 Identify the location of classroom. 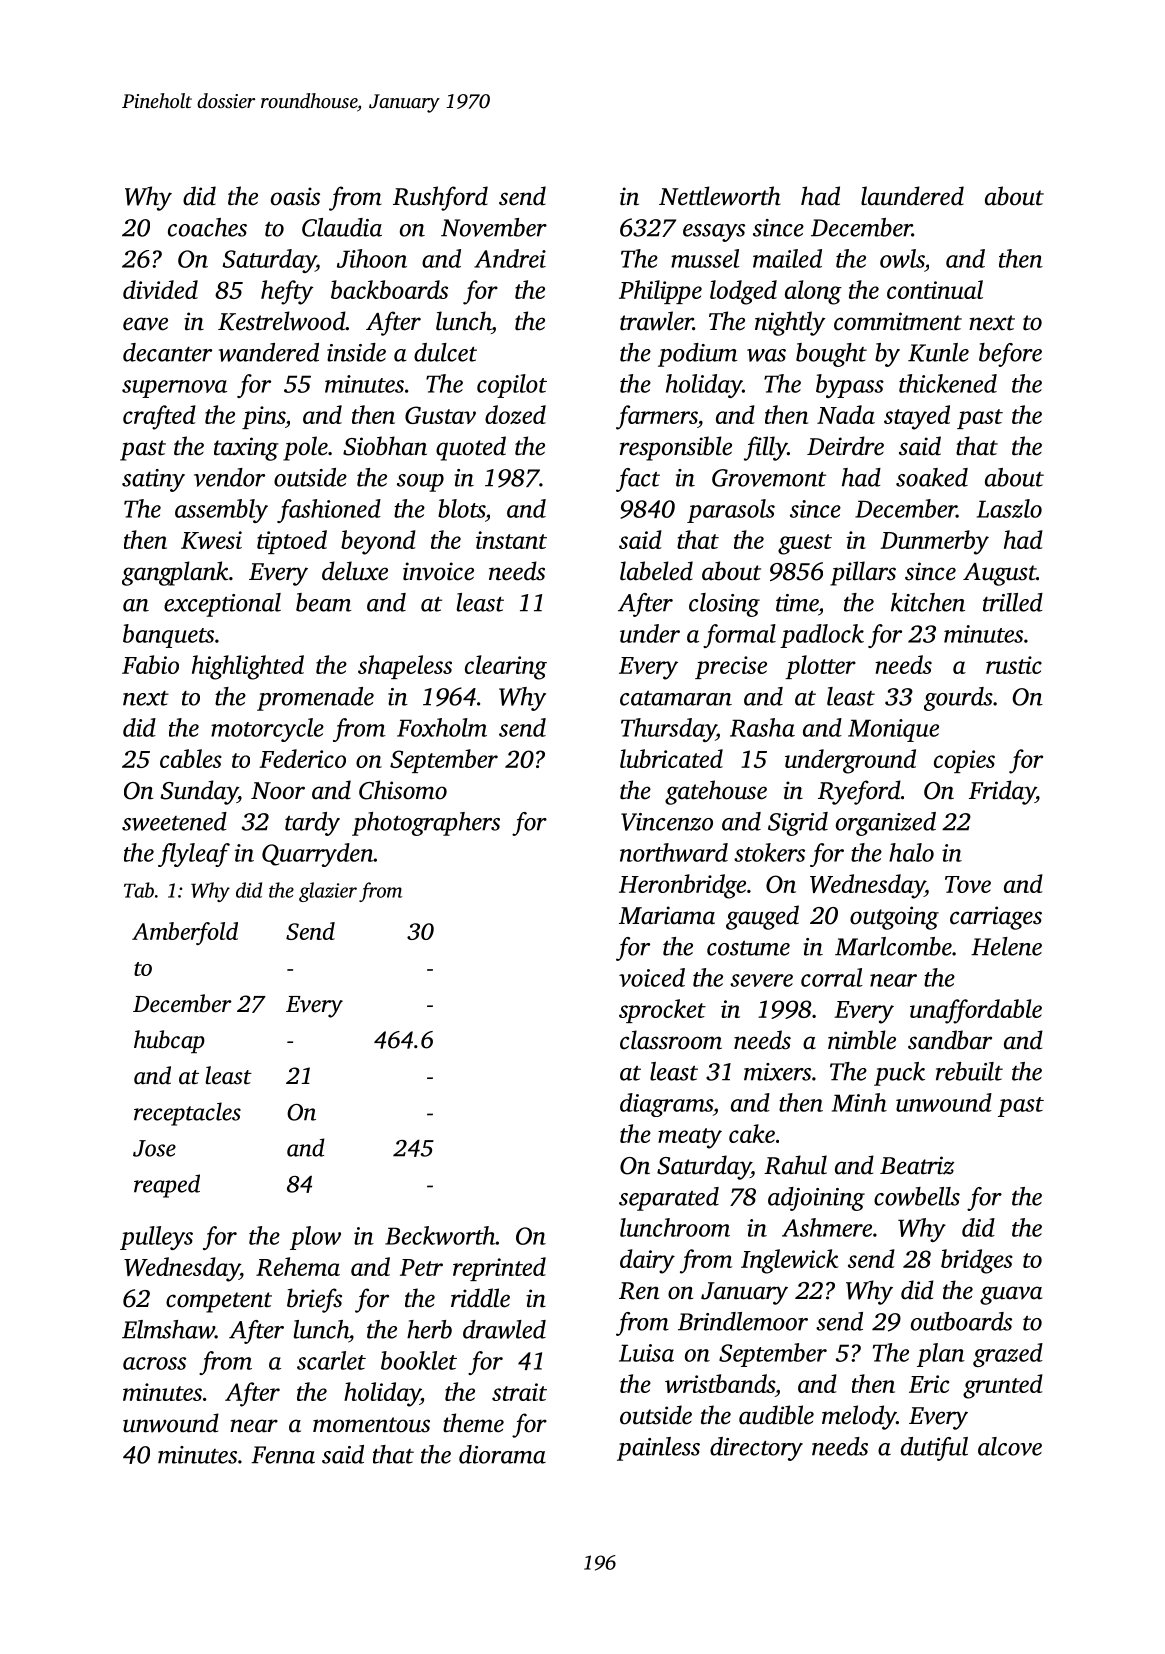
(671, 1040).
